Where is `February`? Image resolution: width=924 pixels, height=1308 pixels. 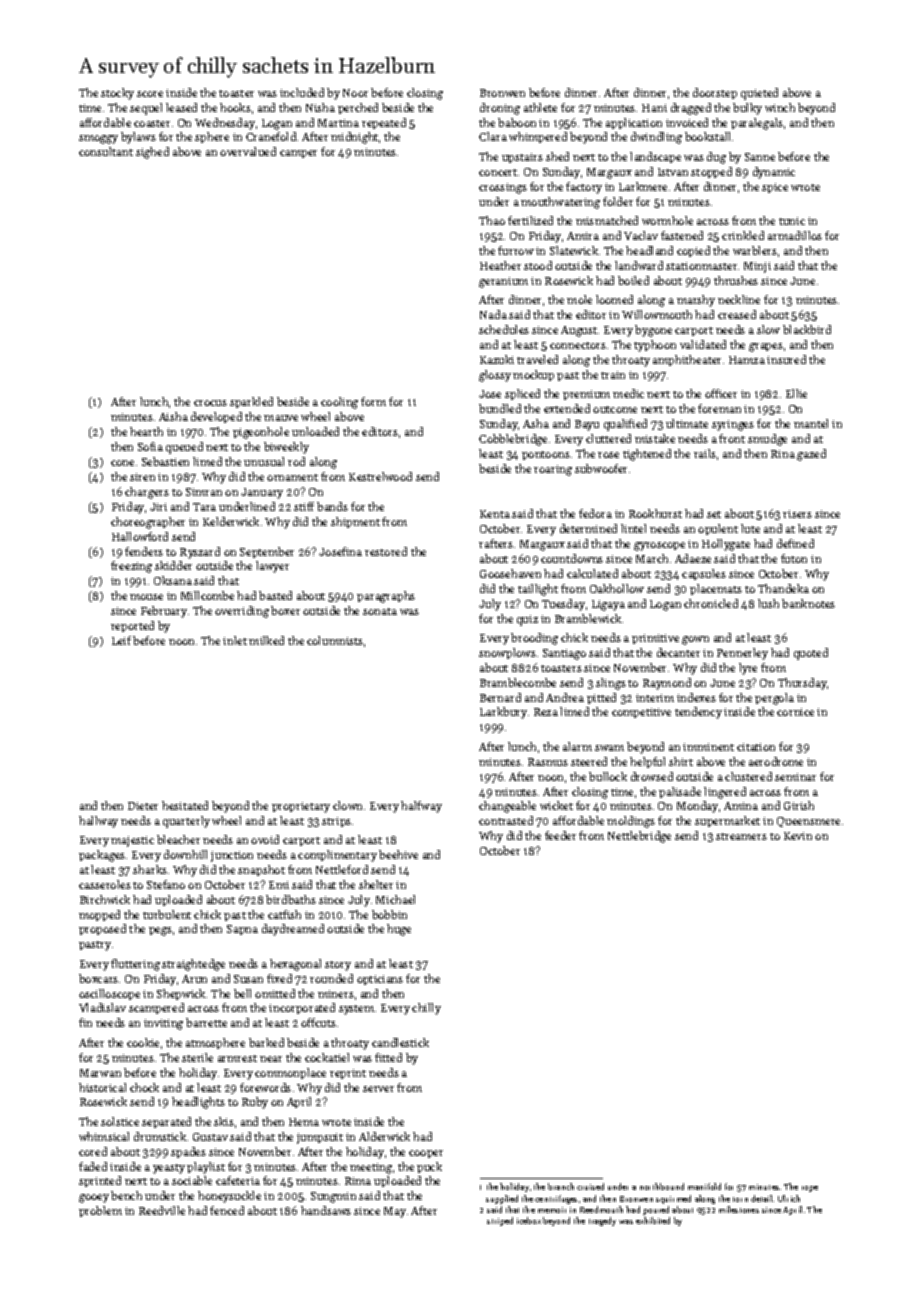 February is located at coordinates (164, 612).
